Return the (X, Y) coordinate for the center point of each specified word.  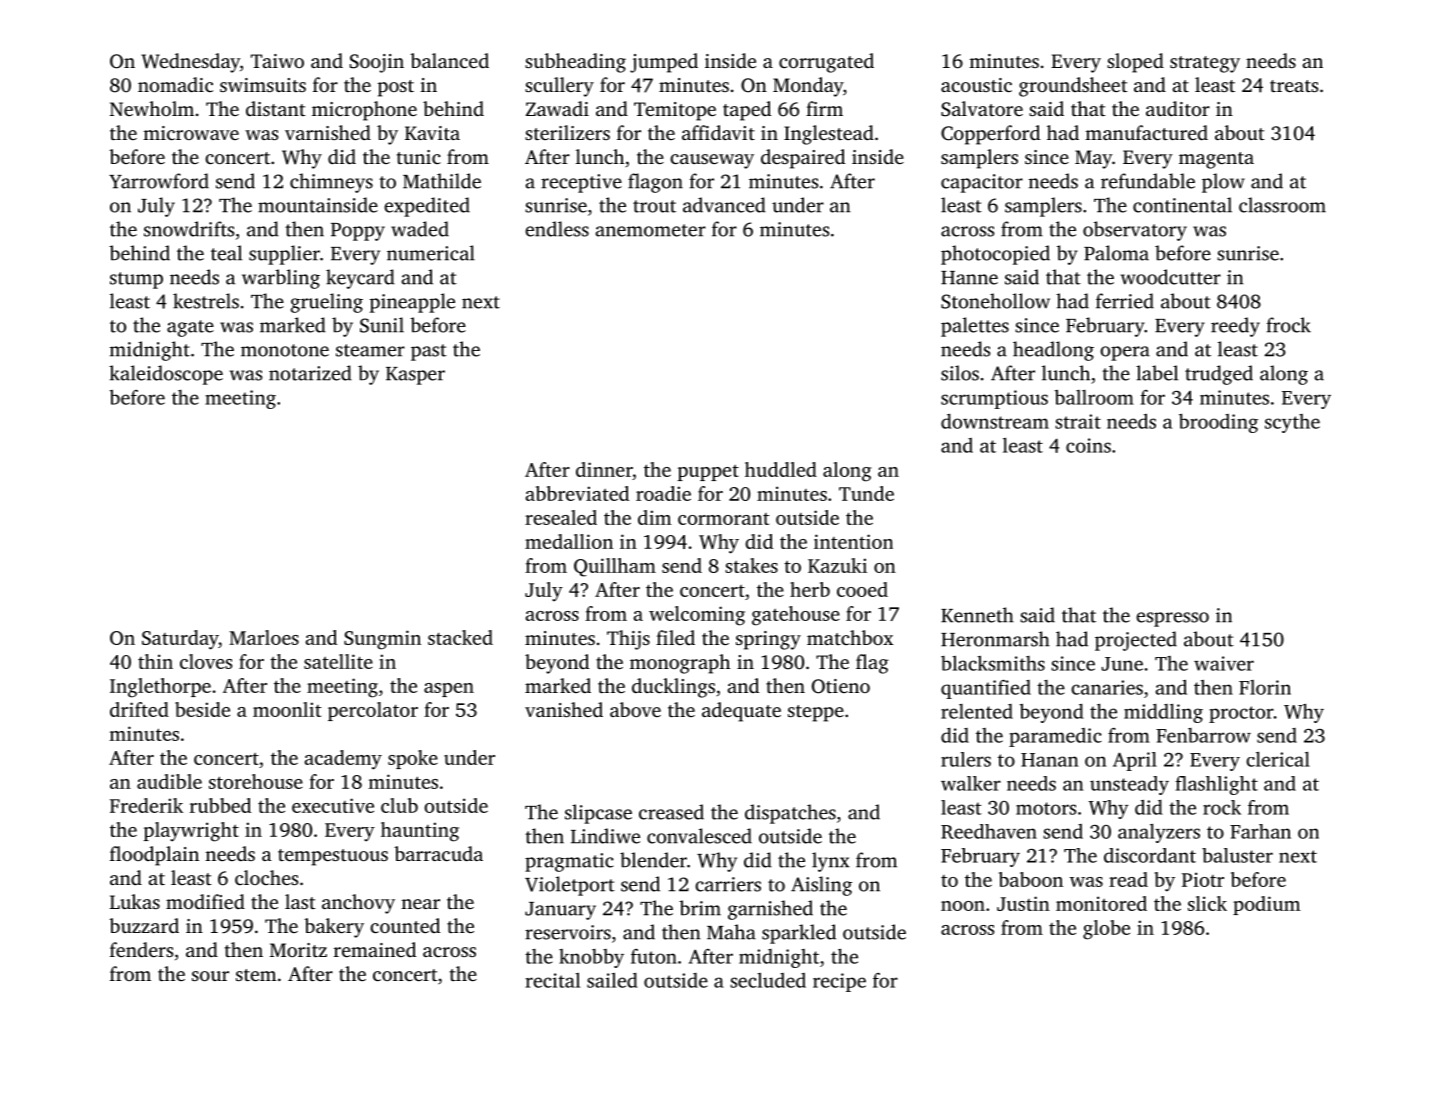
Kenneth (977, 615)
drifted (139, 709)
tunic (419, 157)
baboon (1031, 879)
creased (671, 812)
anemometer (650, 230)
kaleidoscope (166, 375)
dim (655, 517)
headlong (1053, 351)
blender (653, 860)
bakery (334, 928)
